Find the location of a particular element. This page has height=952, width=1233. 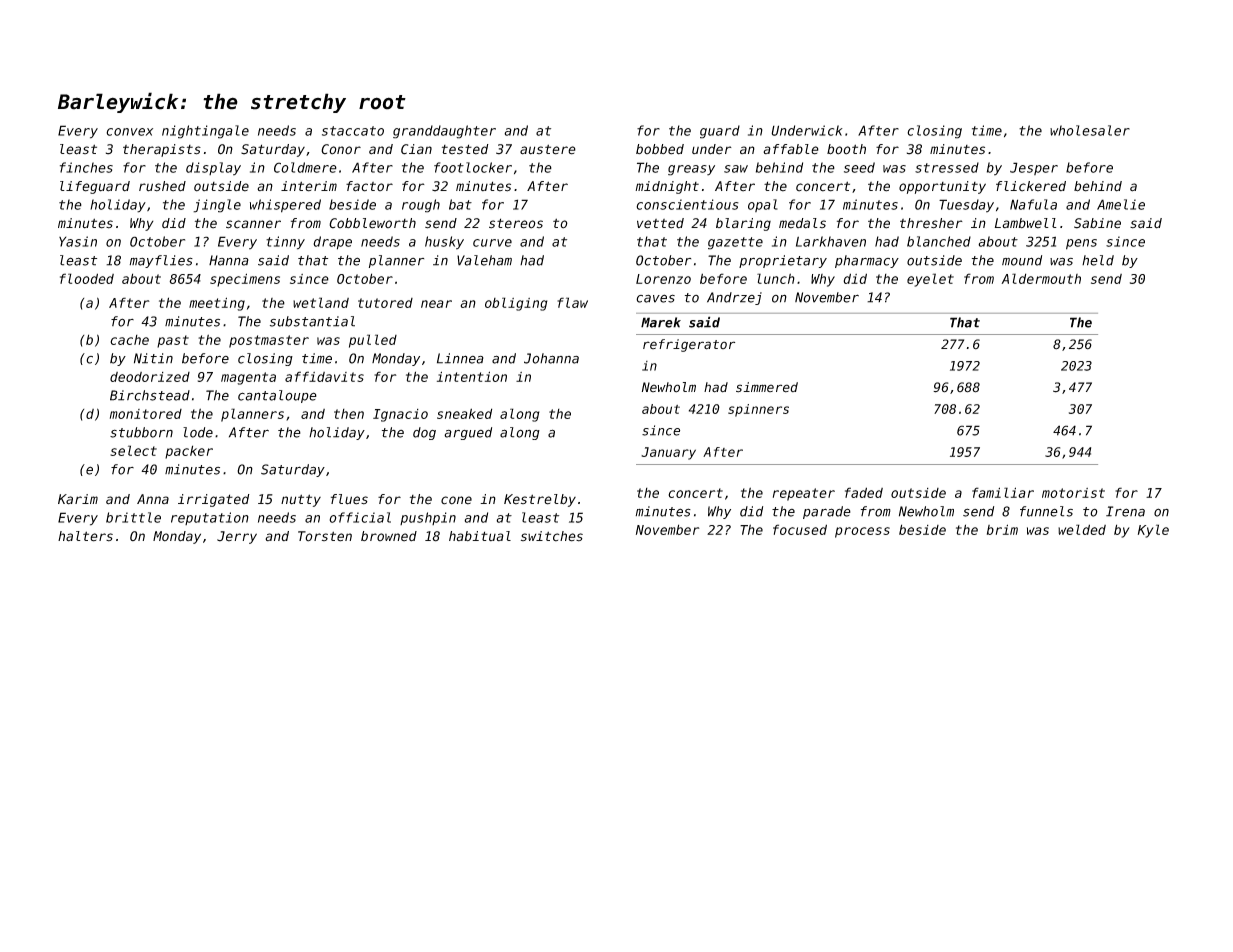

husky is located at coordinates (444, 243).
